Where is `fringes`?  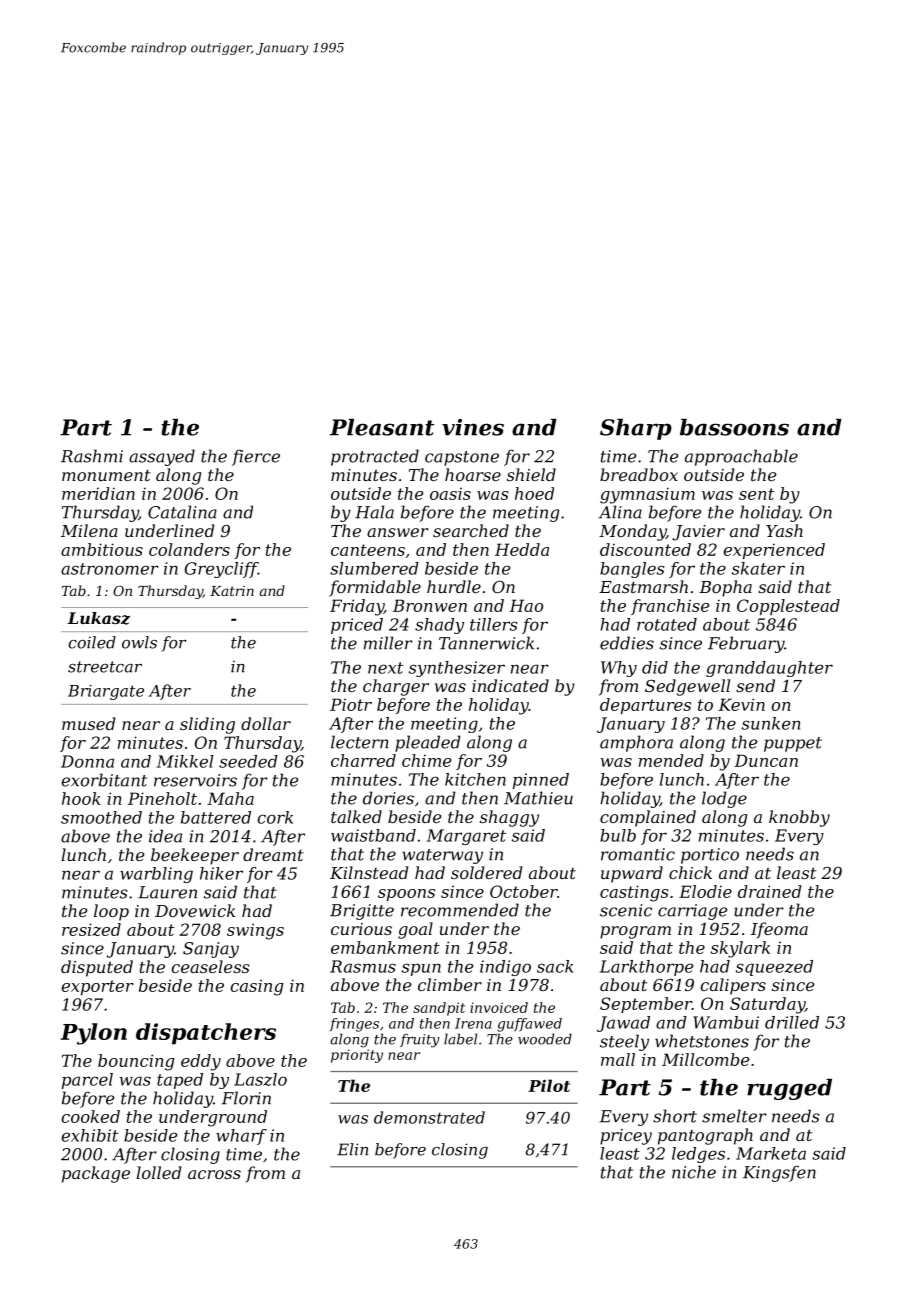 fringes is located at coordinates (354, 1025).
